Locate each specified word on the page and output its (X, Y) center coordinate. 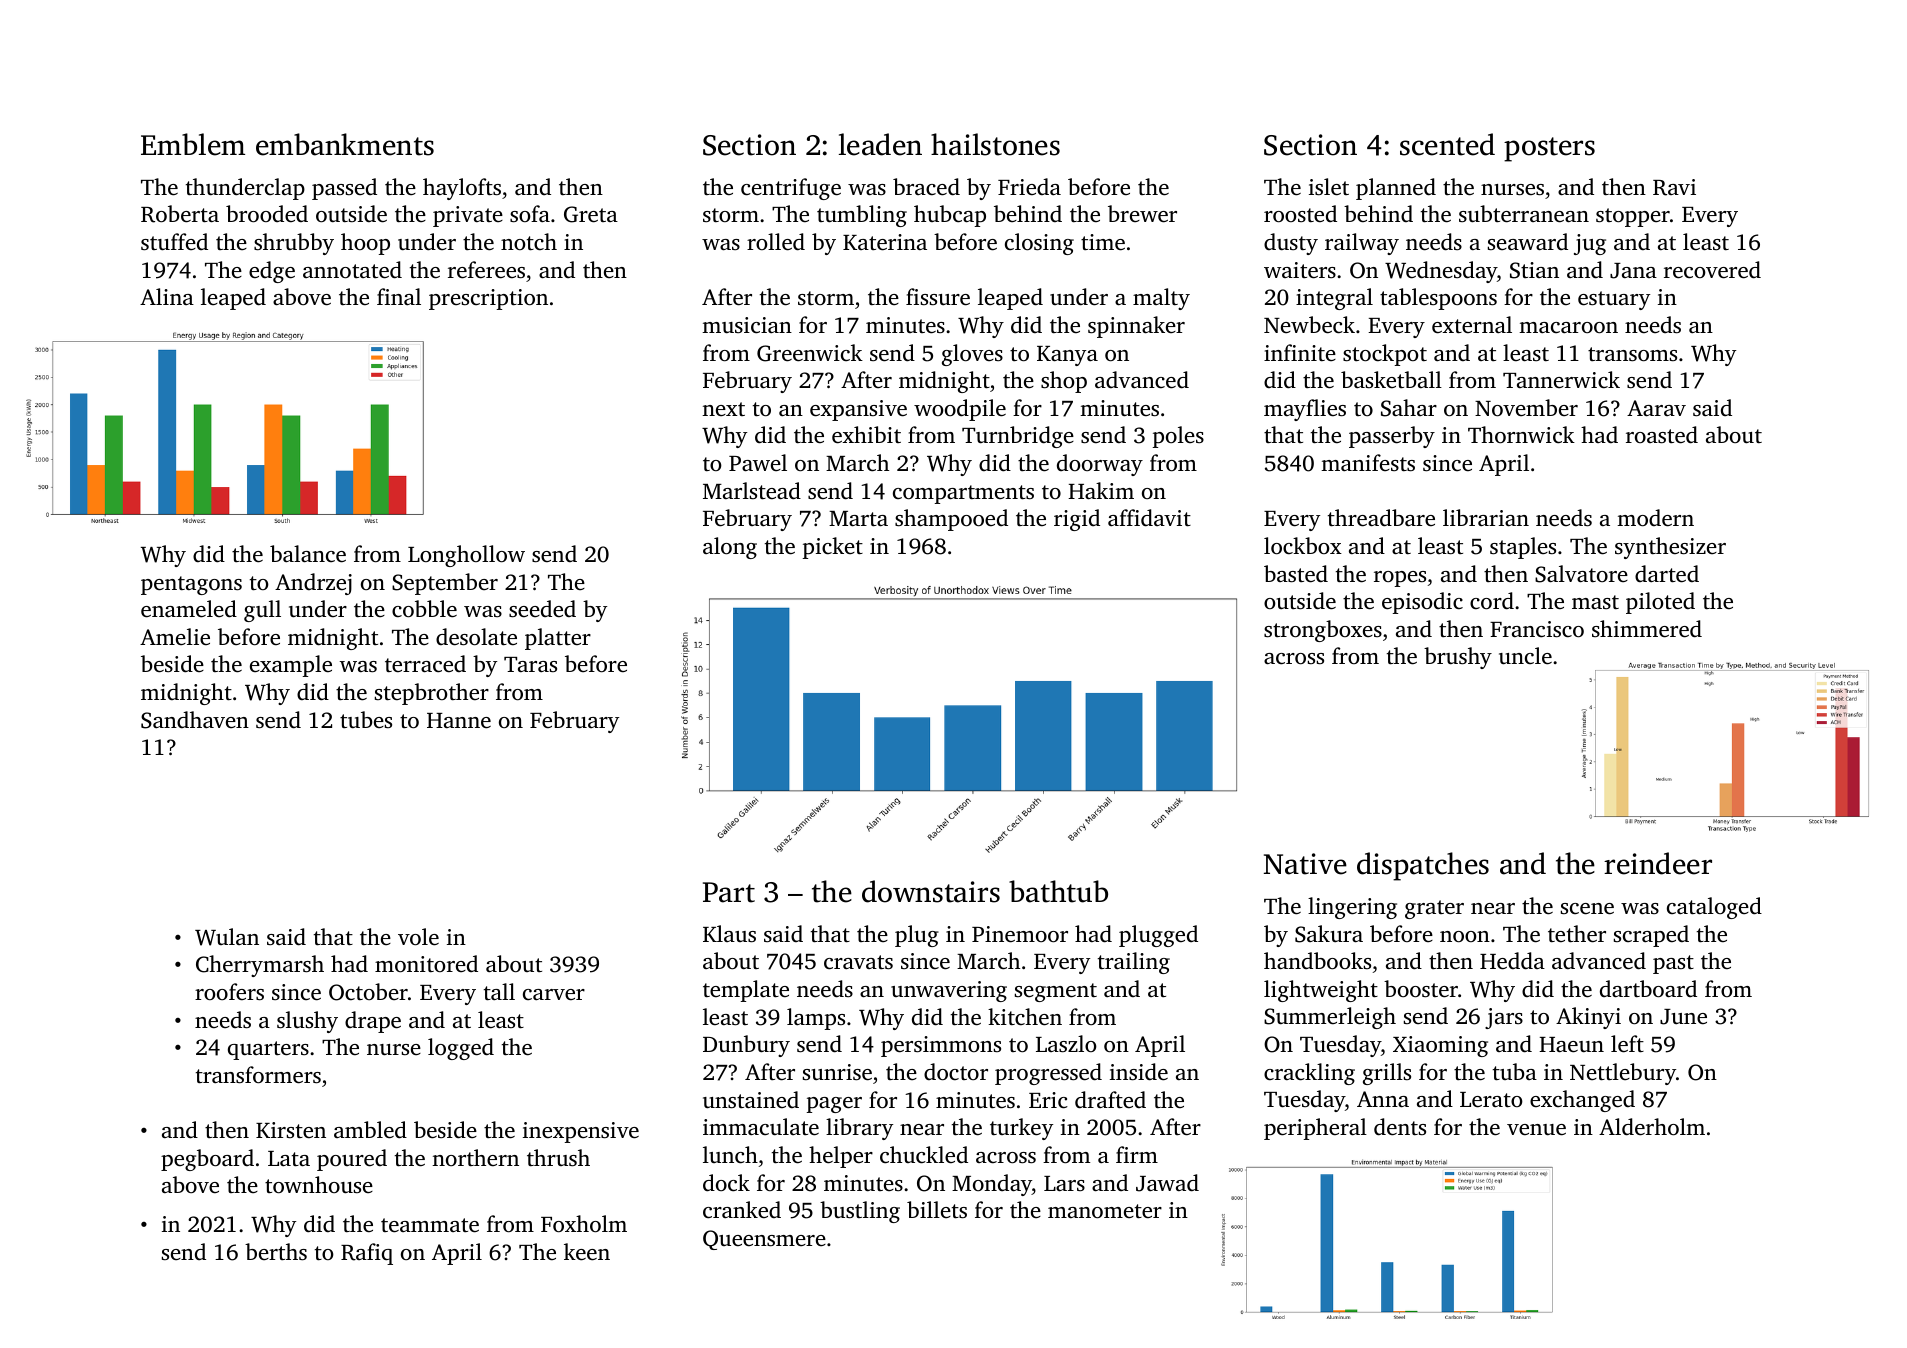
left (1627, 1044)
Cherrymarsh (260, 966)
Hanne (459, 721)
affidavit (1149, 518)
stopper (1633, 217)
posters (1549, 149)
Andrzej (313, 584)
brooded (267, 213)
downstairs (931, 891)
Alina (167, 296)
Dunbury (746, 1046)
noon (1465, 936)
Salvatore (1581, 574)
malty (1161, 299)
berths (276, 1252)
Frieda (1029, 186)
